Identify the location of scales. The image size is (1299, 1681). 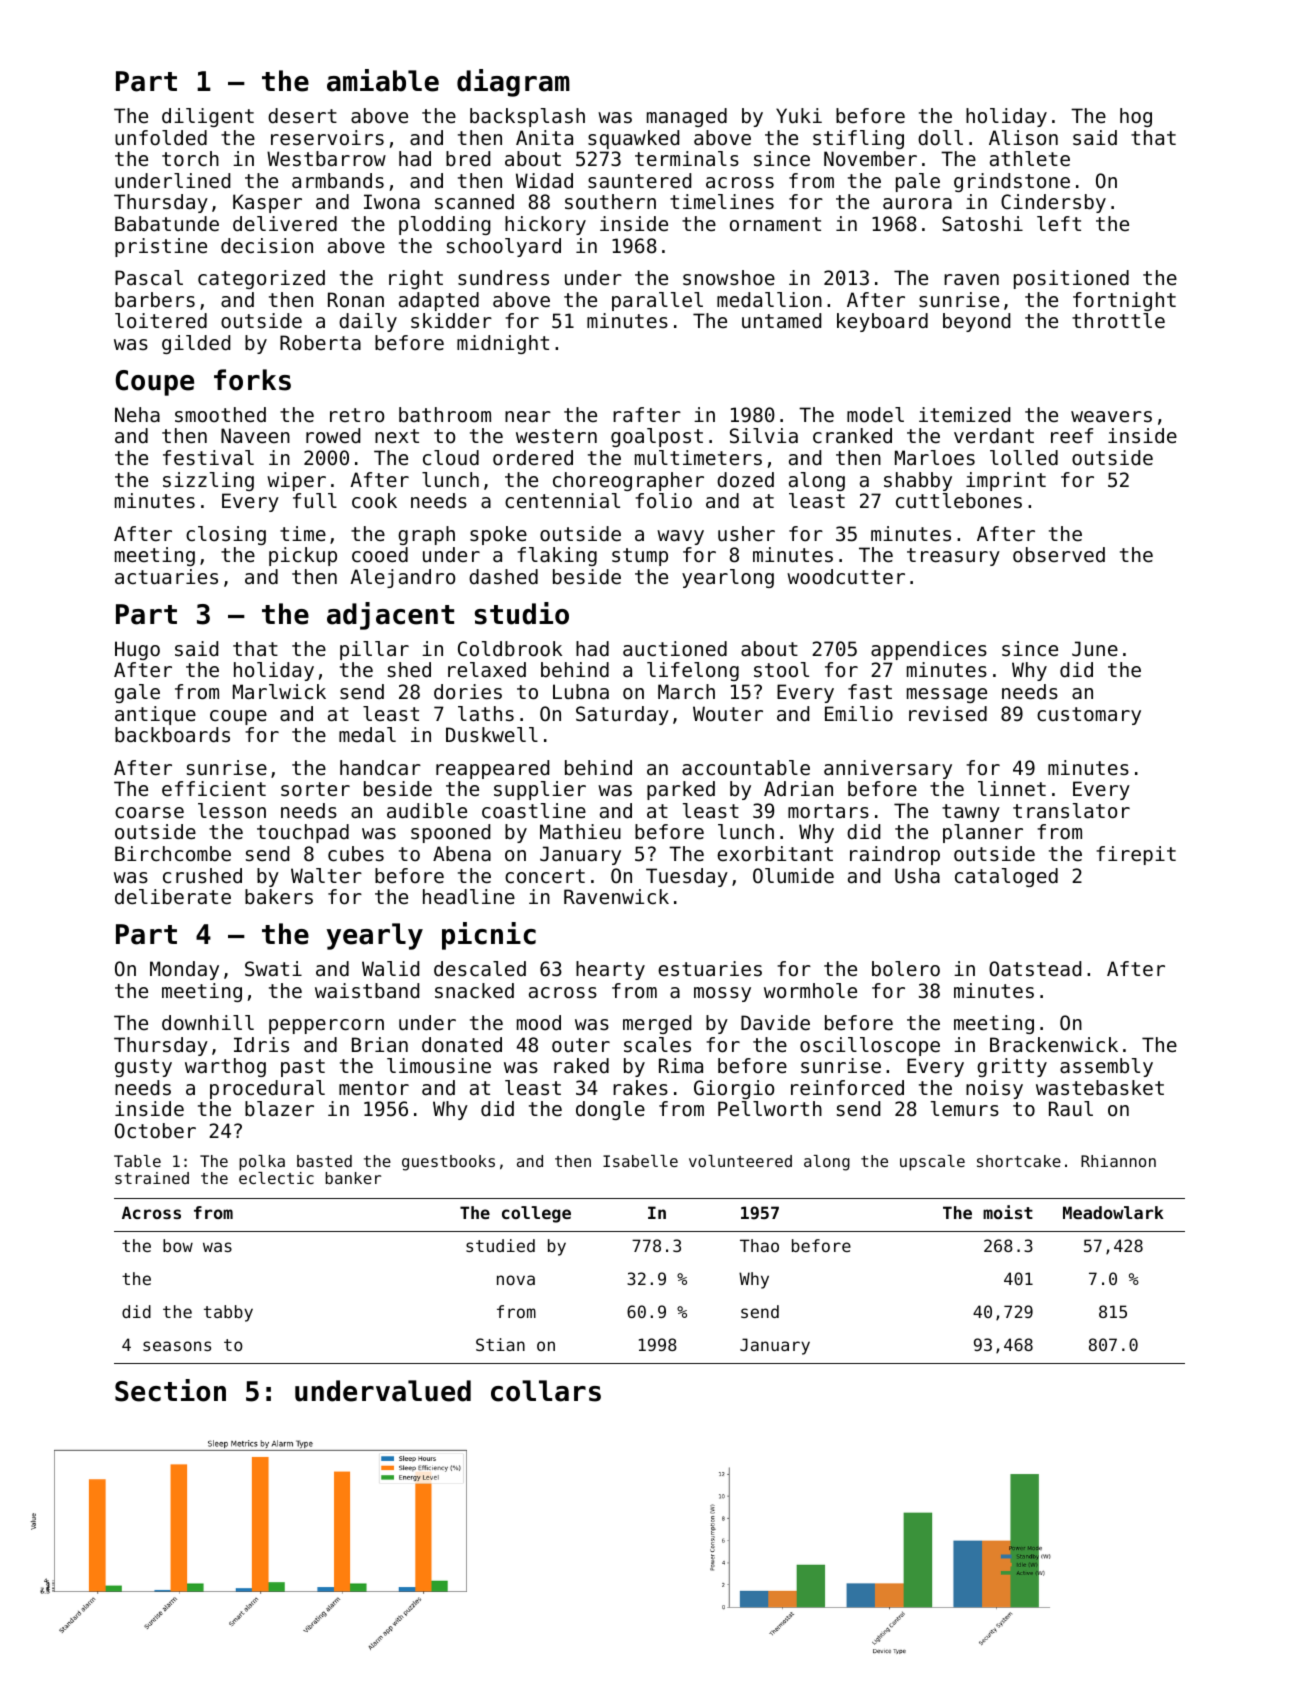
(657, 1045).
